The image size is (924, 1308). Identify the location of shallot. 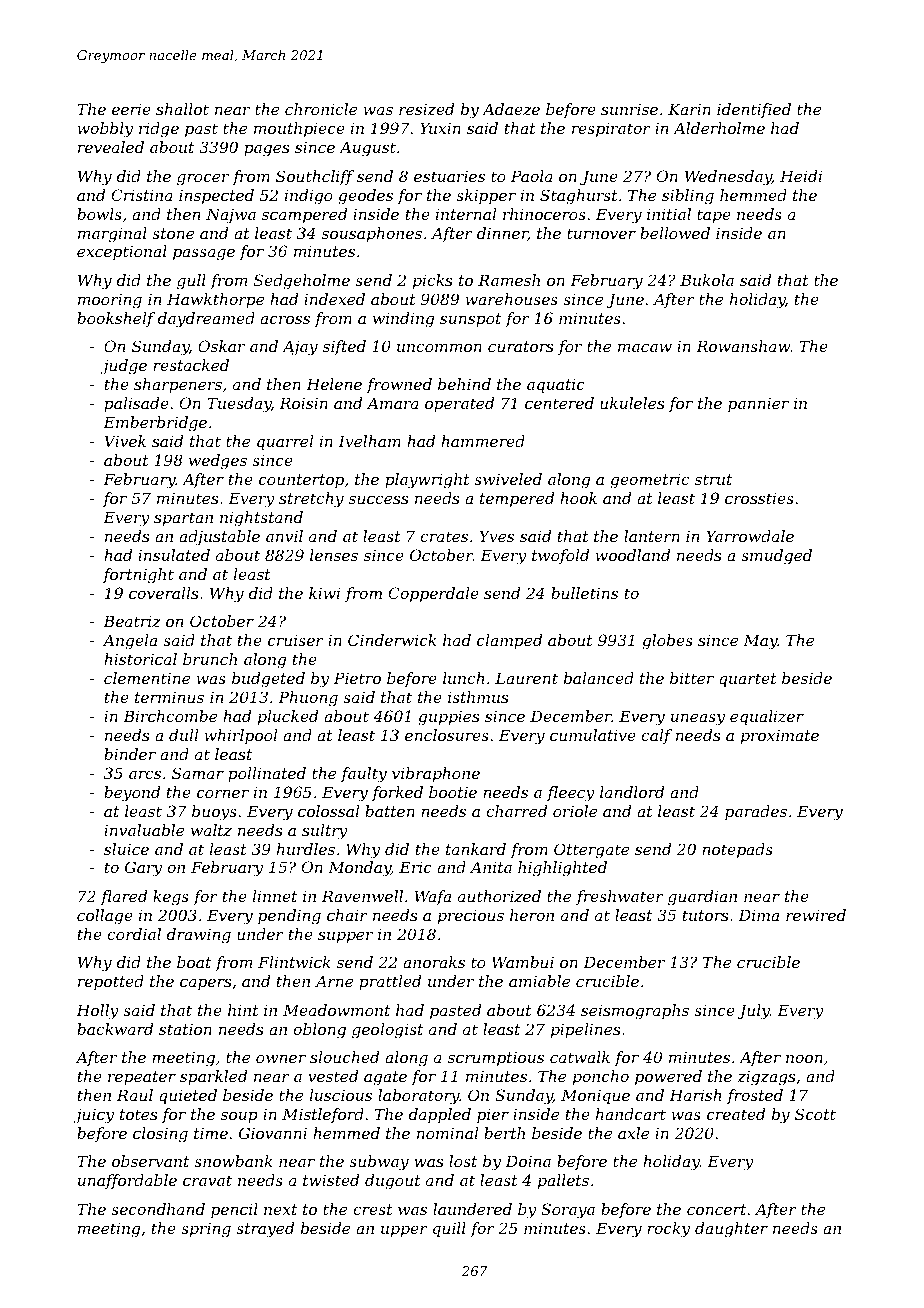
(182, 109).
